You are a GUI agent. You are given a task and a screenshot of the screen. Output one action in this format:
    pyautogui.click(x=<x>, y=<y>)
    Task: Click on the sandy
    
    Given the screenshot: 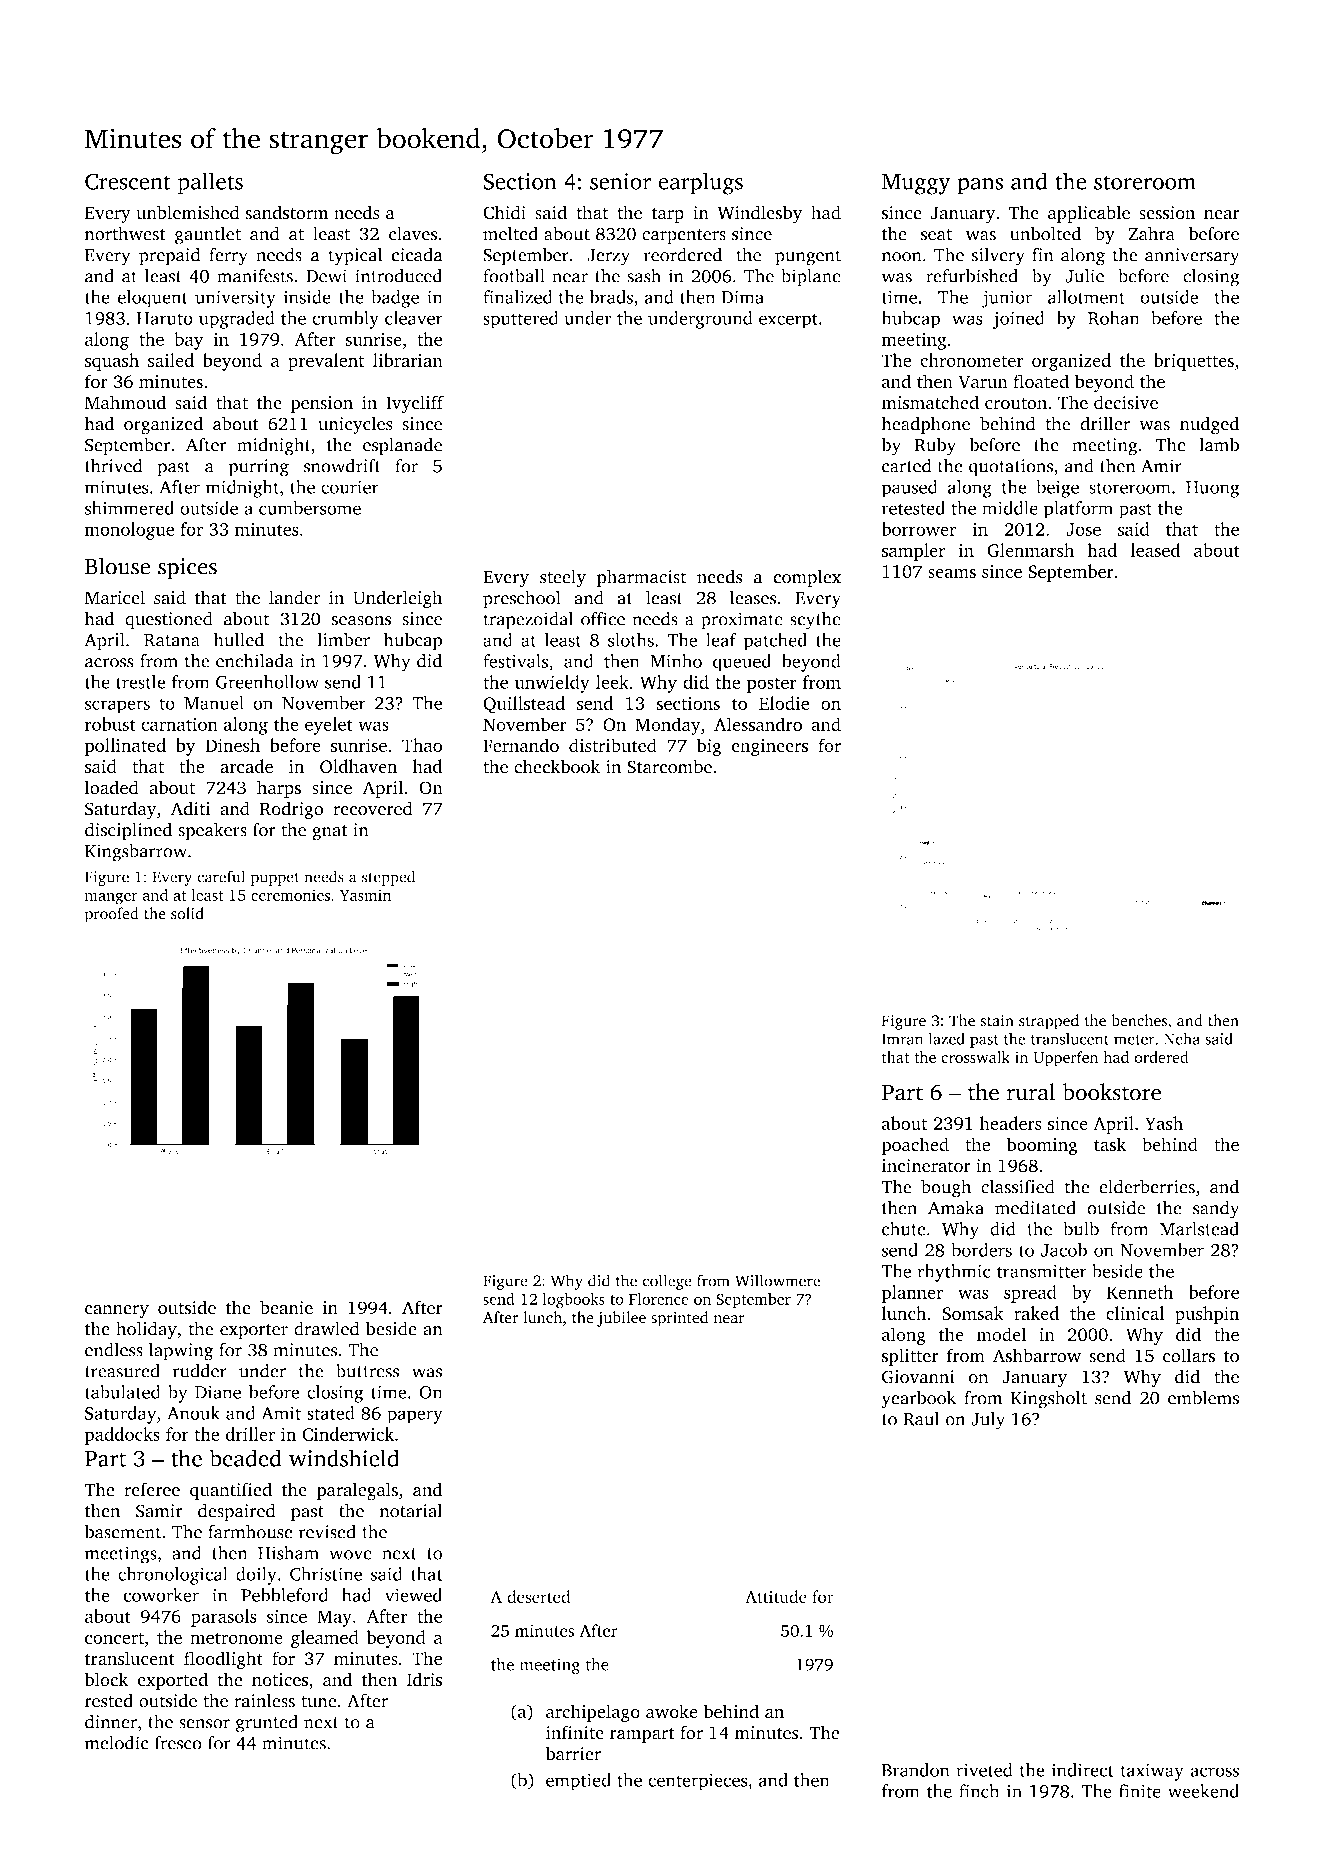 What is the action you would take?
    pyautogui.click(x=1216, y=1210)
